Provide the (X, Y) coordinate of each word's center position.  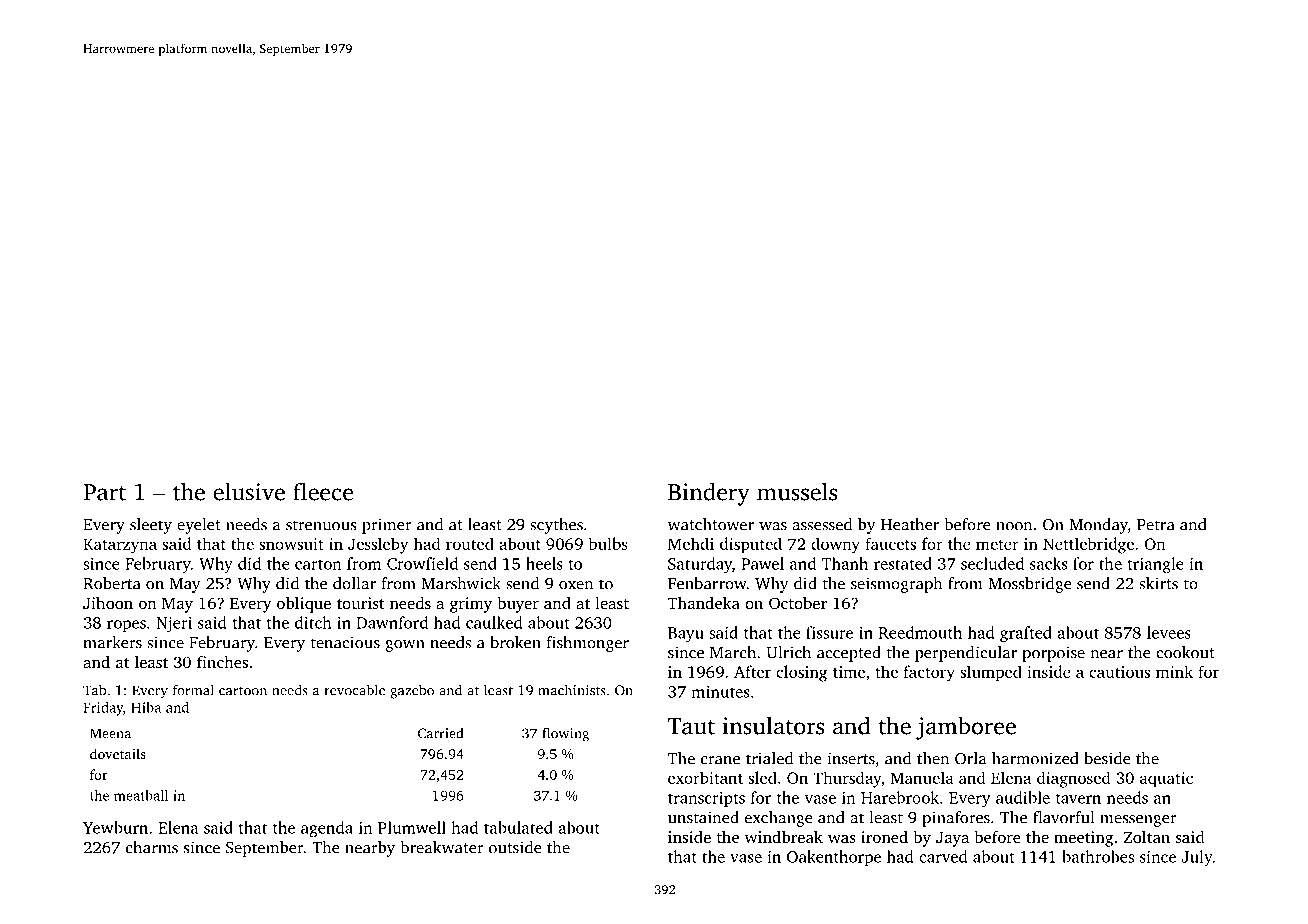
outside (515, 847)
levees (1169, 632)
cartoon (243, 691)
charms (152, 847)
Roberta (112, 583)
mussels (797, 491)
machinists (572, 690)
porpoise (1053, 654)
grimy (471, 605)
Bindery (709, 494)
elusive (249, 491)
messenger (1138, 821)
